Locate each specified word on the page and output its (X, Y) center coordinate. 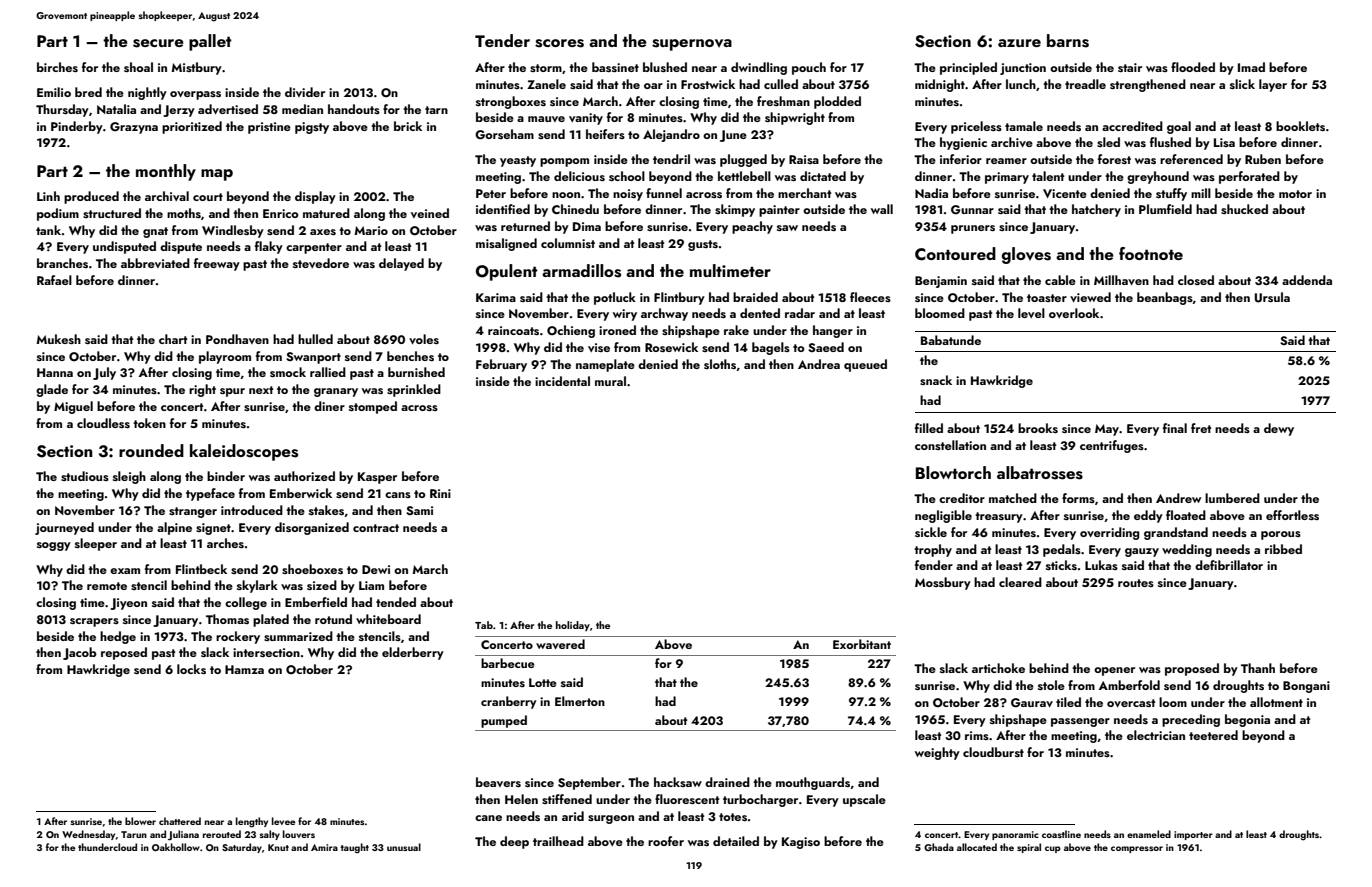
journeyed (64, 528)
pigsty (312, 128)
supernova (692, 45)
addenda (1307, 280)
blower (140, 821)
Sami (419, 510)
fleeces (870, 297)
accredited (1132, 126)
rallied (328, 372)
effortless (1292, 515)
